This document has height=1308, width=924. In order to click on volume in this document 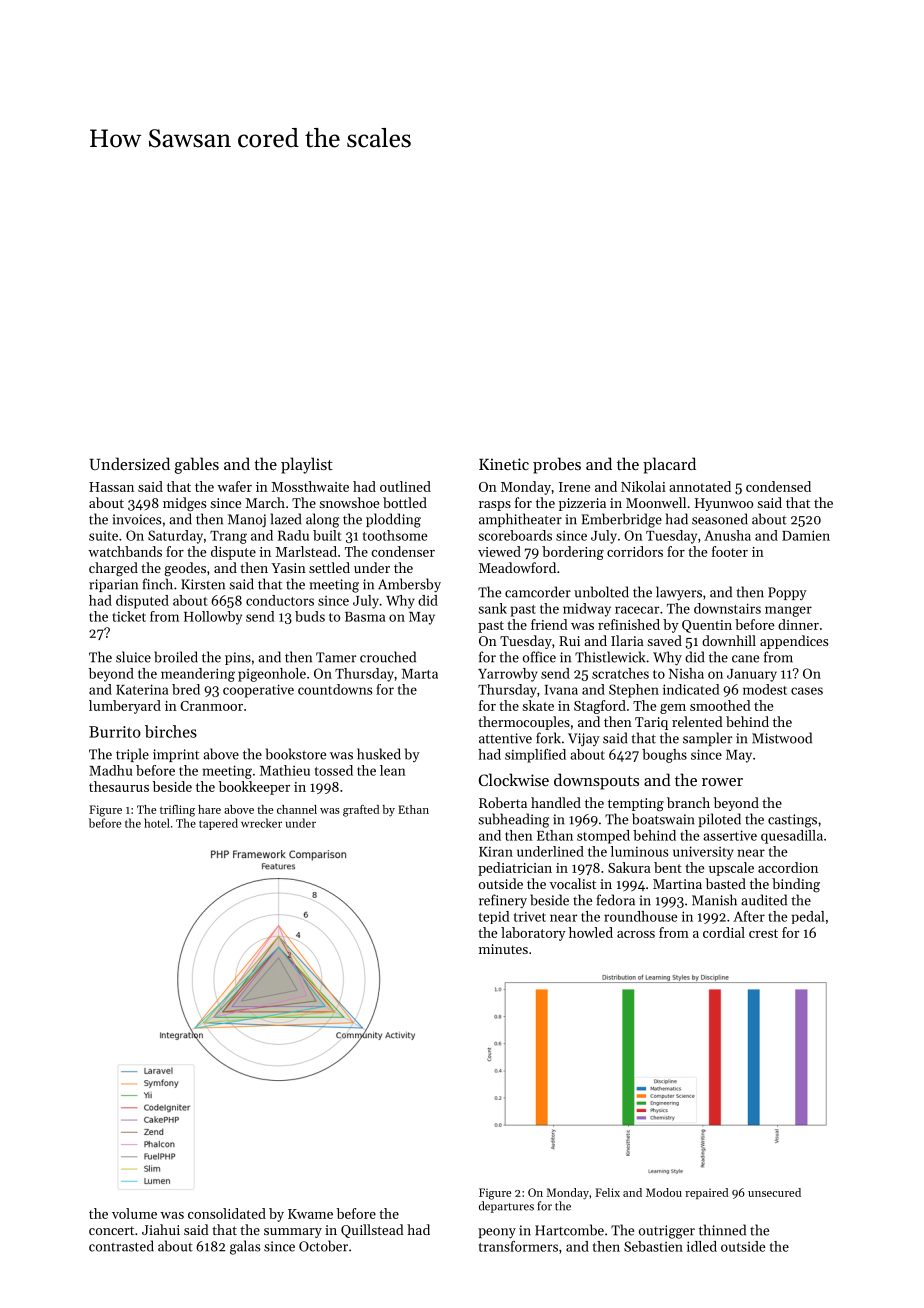, I will do `click(134, 1213)`.
